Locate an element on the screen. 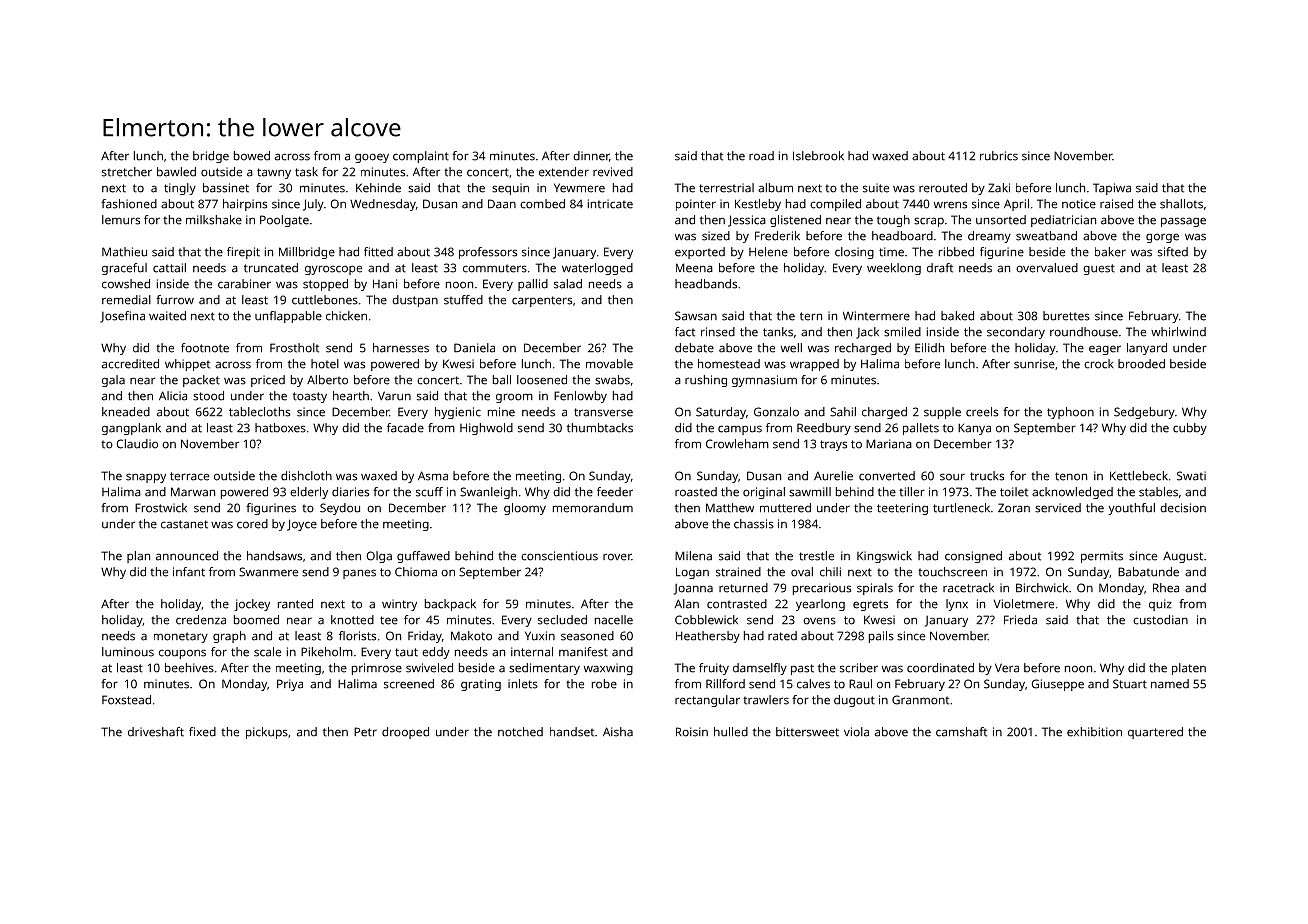 Image resolution: width=1308 pixels, height=924 pixels. fitted is located at coordinates (378, 252).
